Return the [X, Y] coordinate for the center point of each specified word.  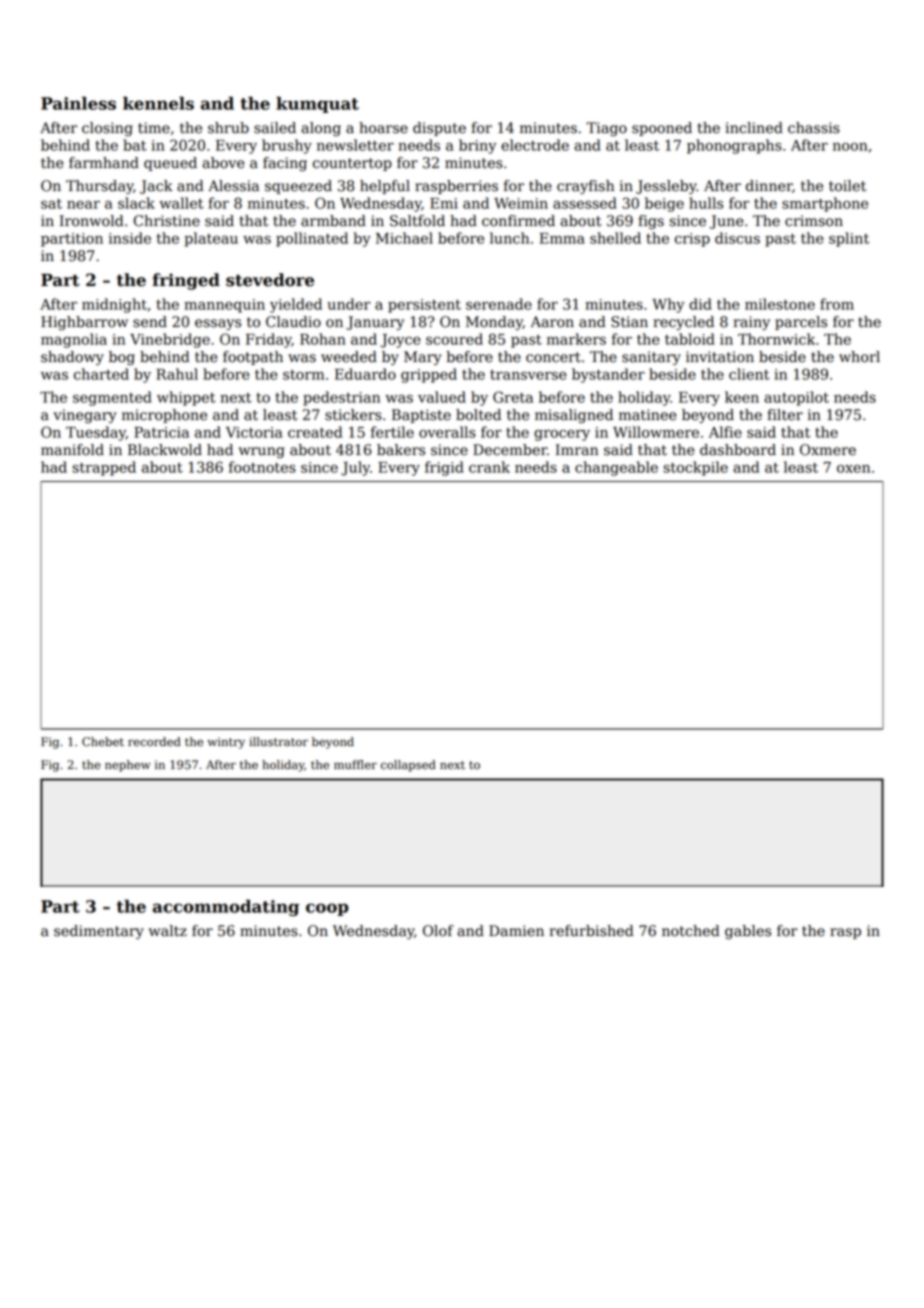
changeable [616, 468]
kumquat [317, 105]
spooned [662, 129]
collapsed [408, 766]
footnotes [262, 467]
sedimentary [99, 932]
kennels [158, 103]
